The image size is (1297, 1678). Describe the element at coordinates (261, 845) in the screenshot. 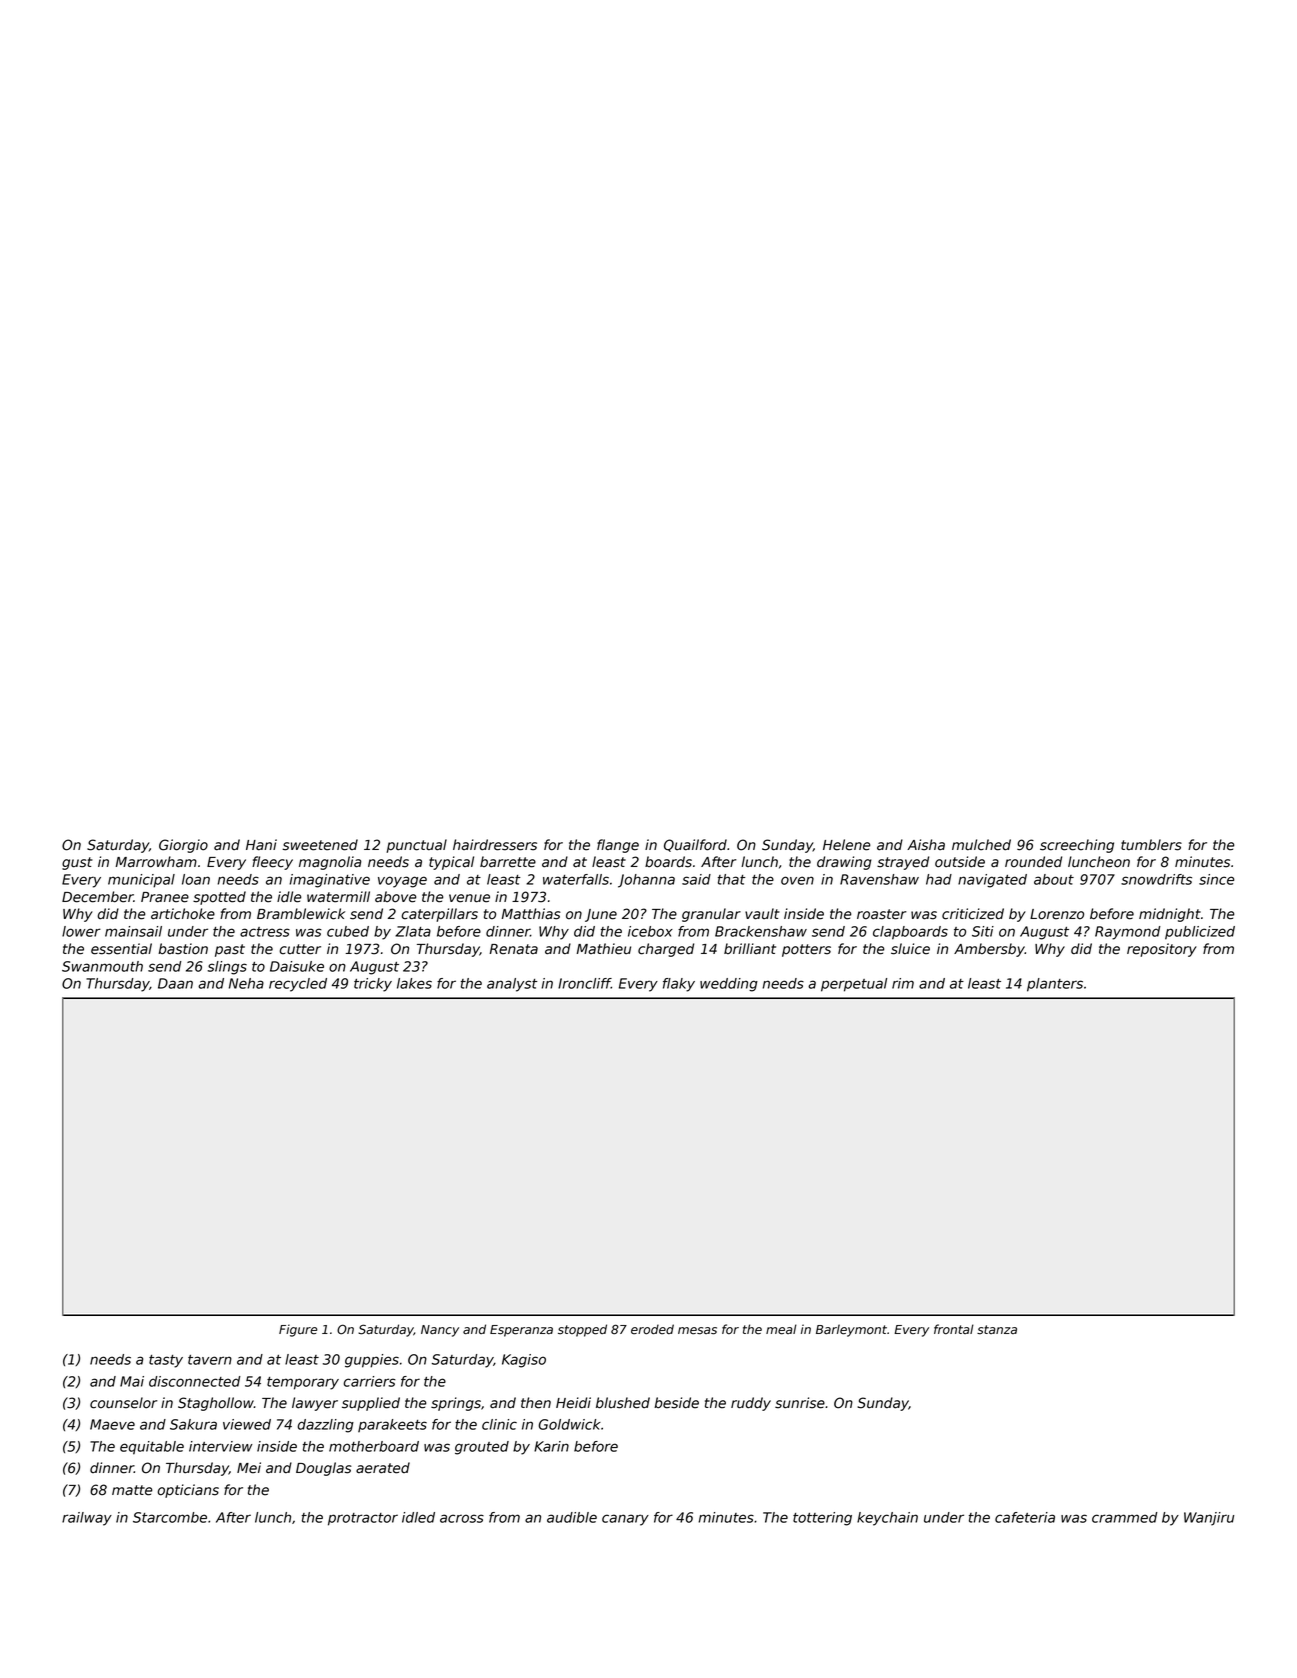

I see `Hani` at that location.
